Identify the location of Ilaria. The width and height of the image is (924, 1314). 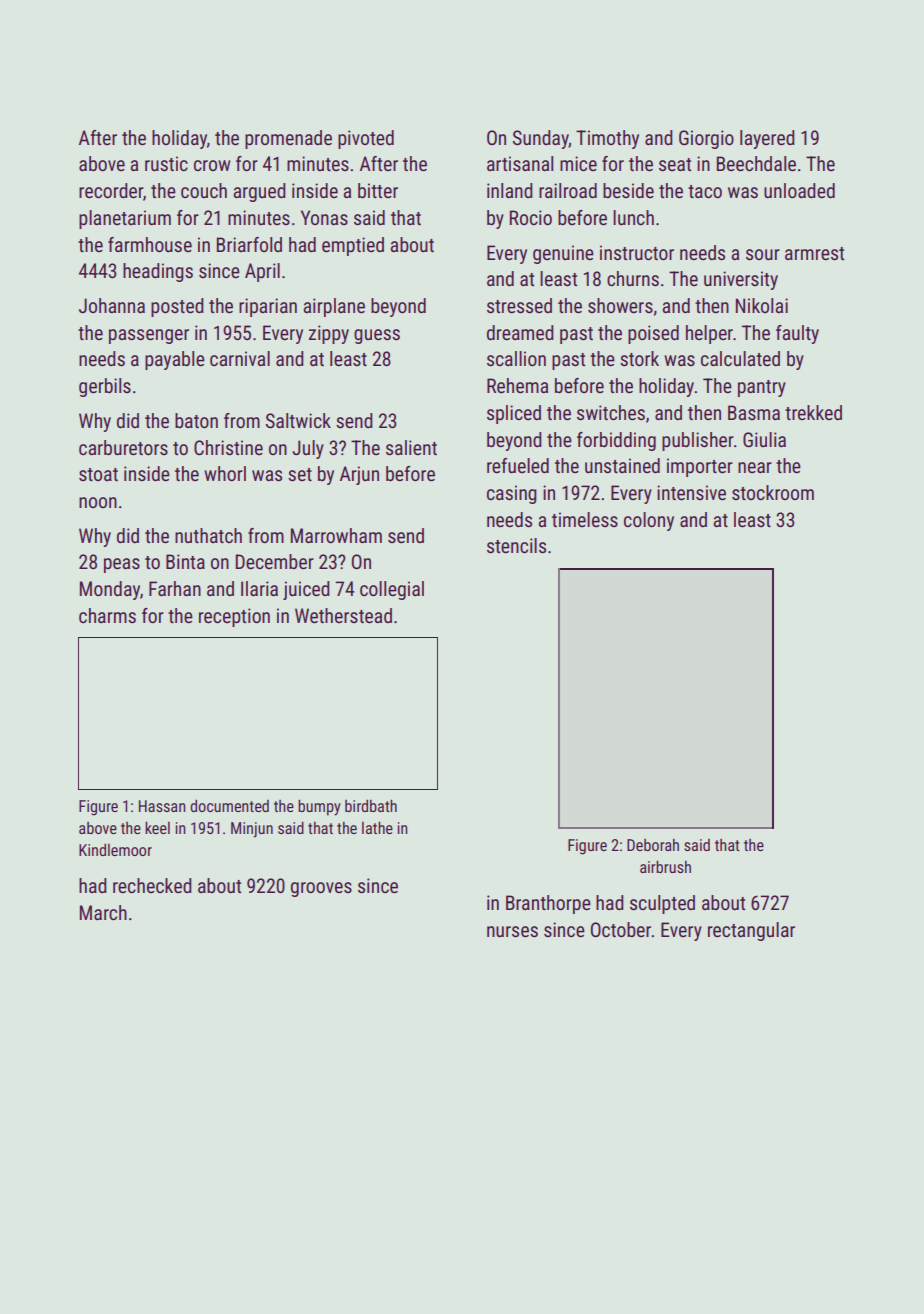
(259, 588).
